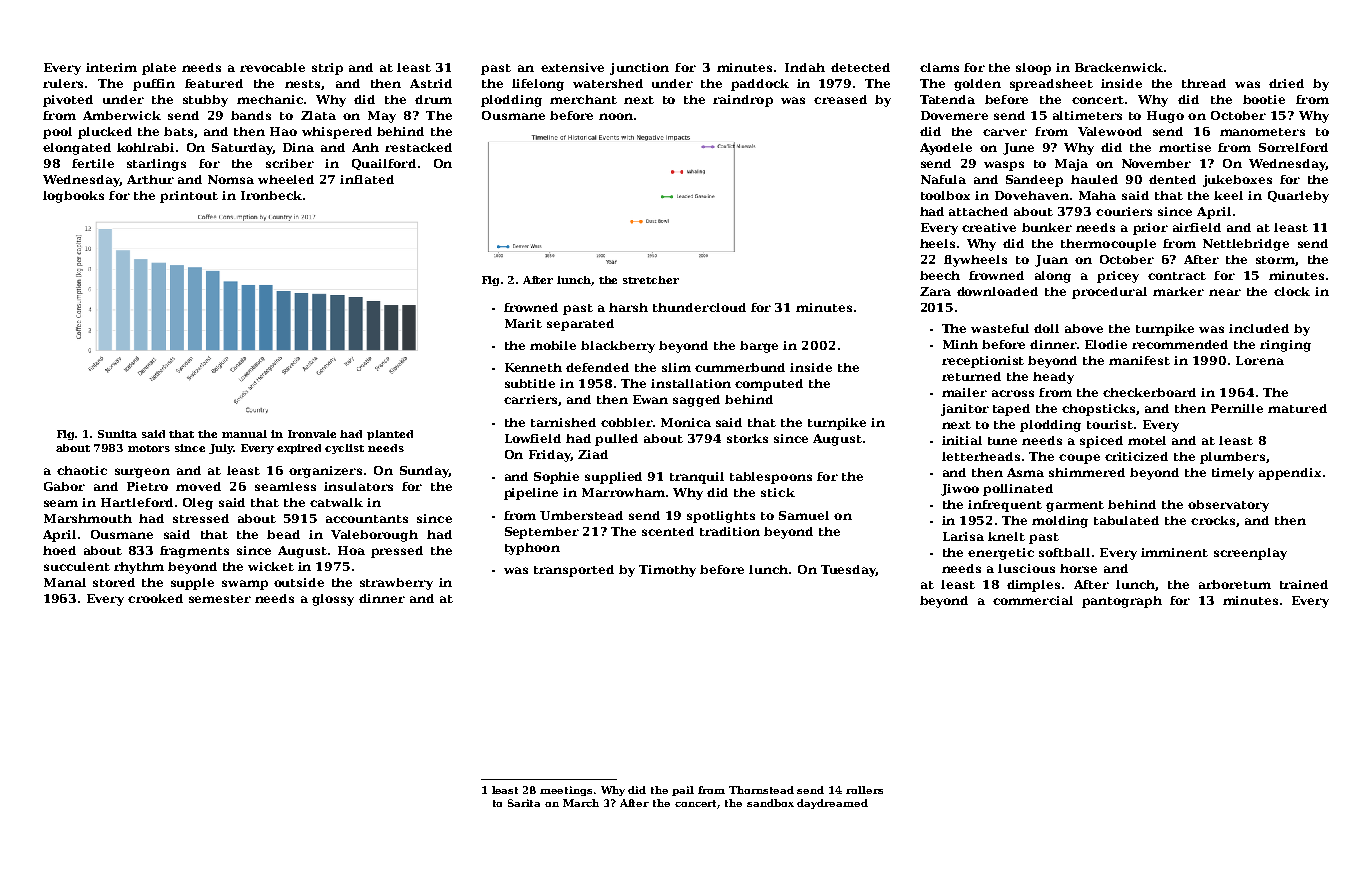 The image size is (1372, 887). Describe the element at coordinates (771, 478) in the screenshot. I see `tablespoons` at that location.
